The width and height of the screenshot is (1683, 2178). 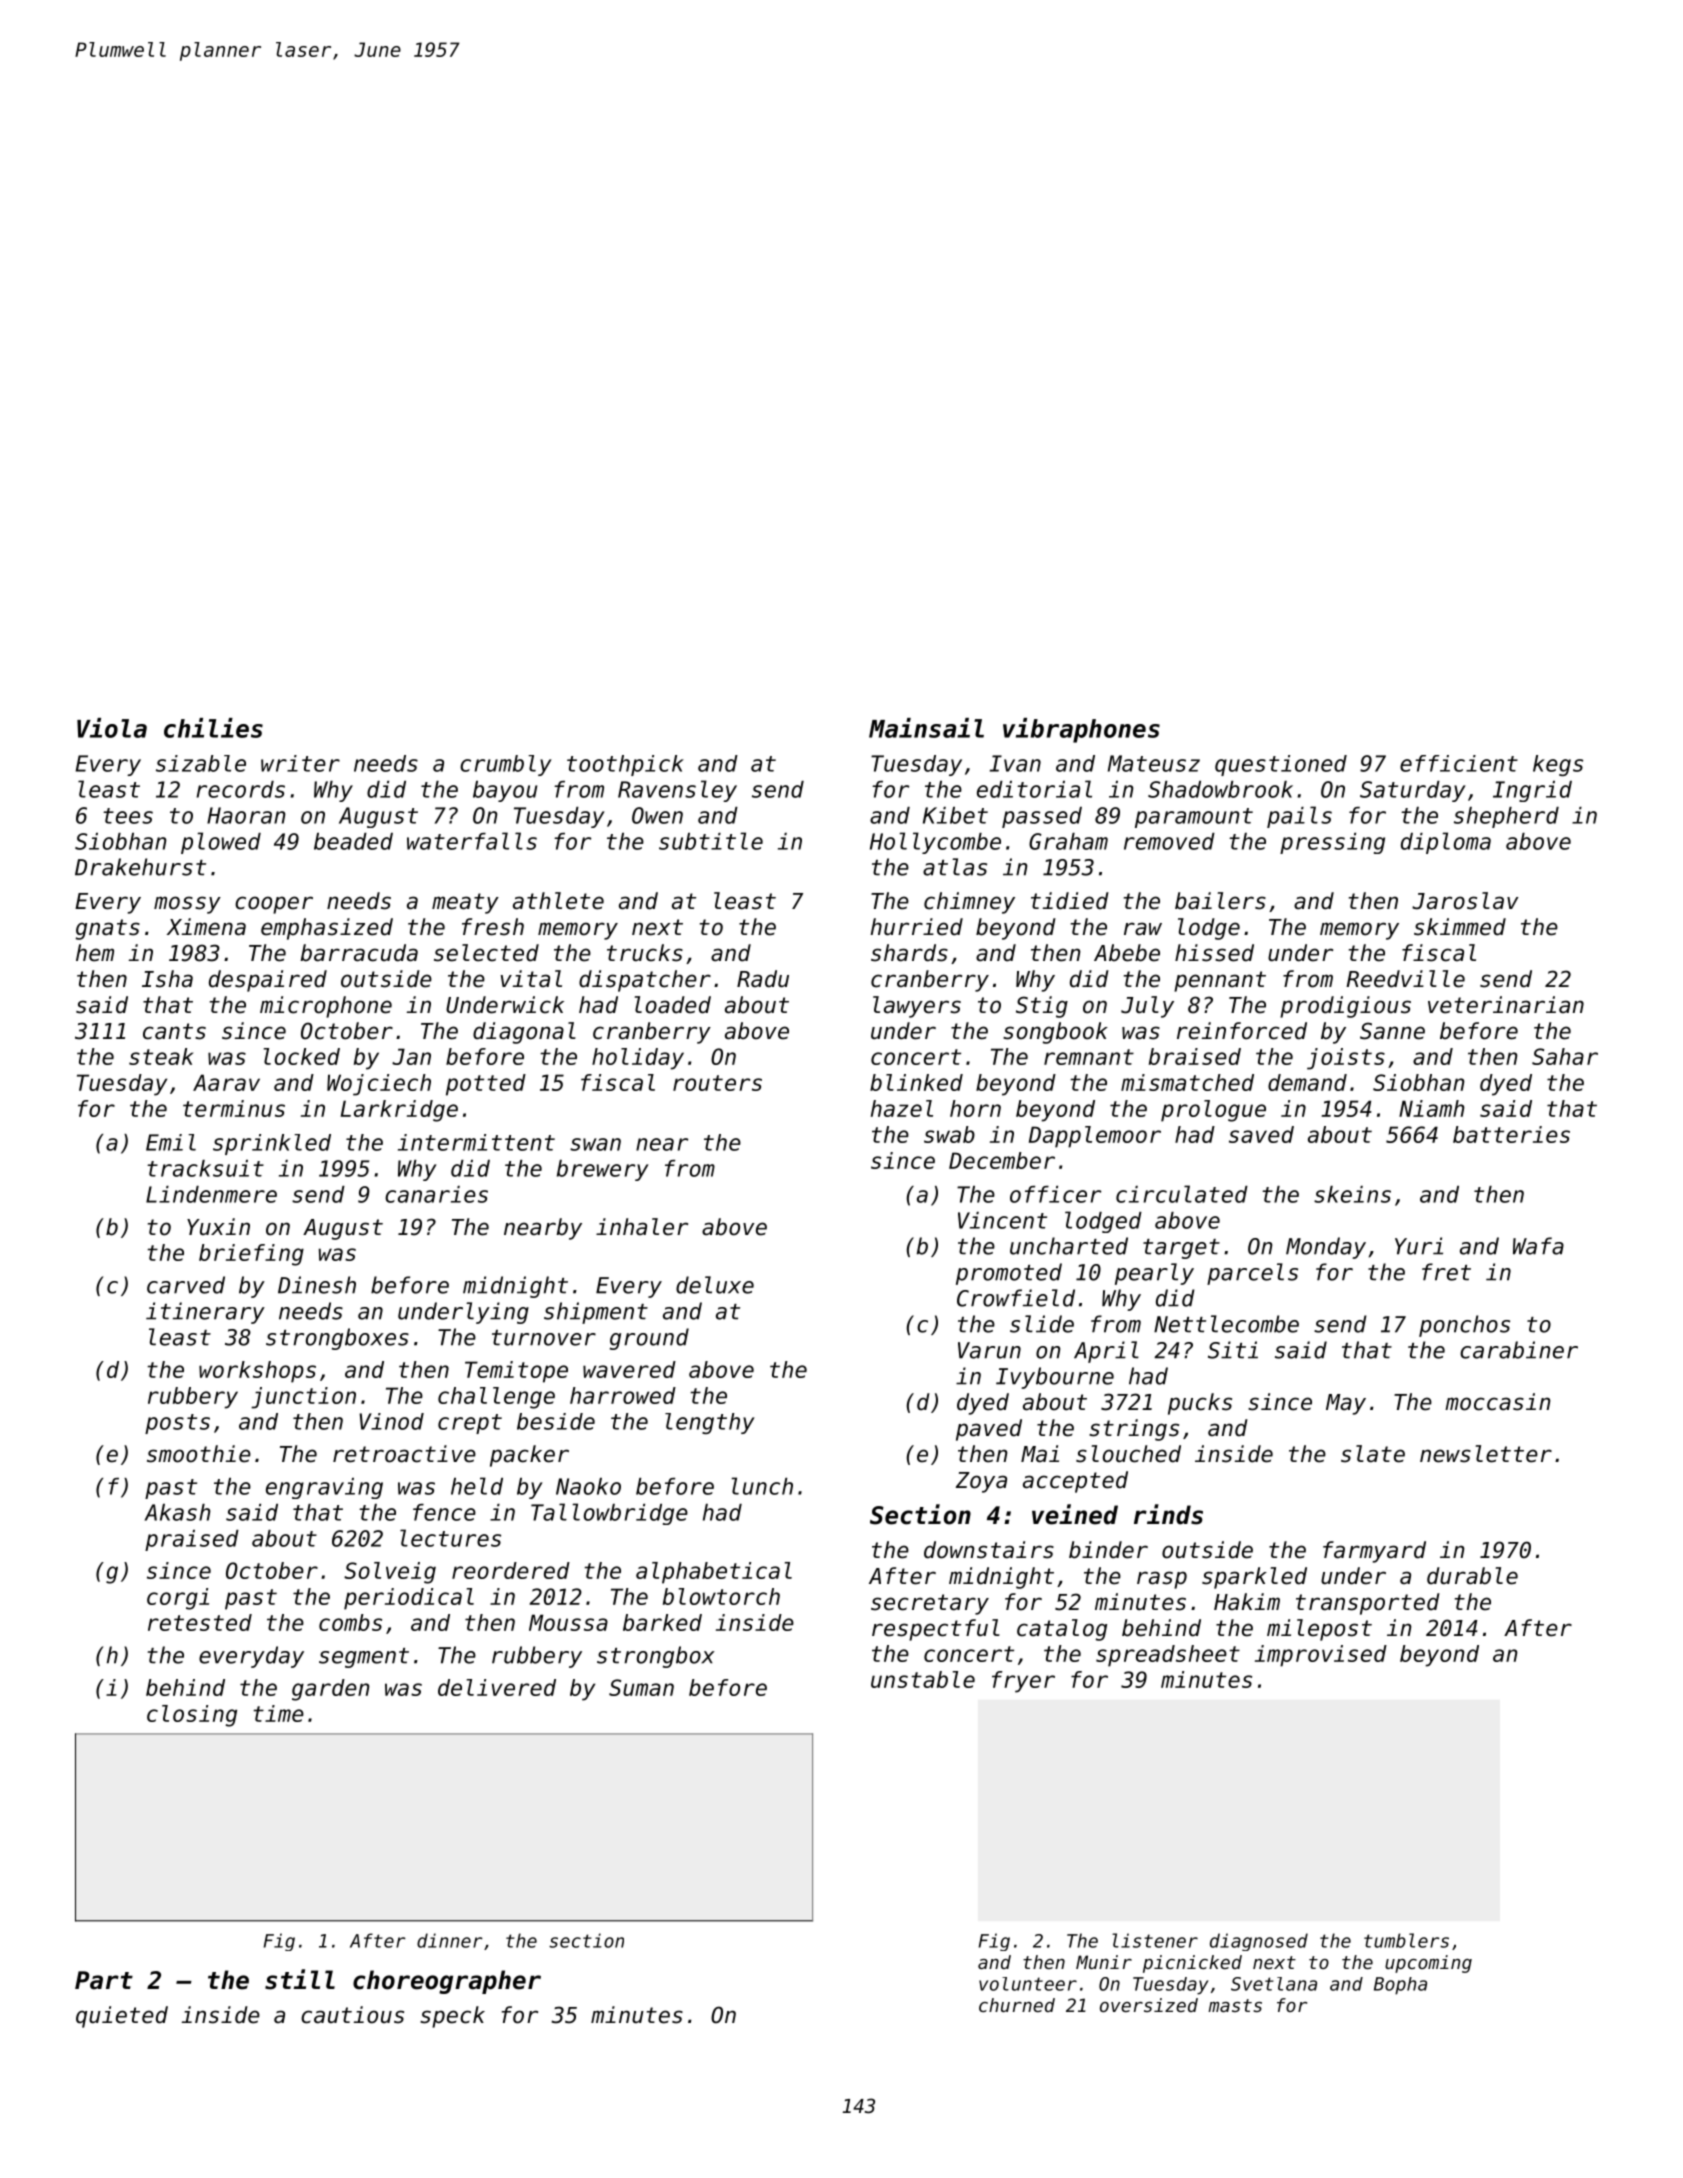 I want to click on posts, so click(x=177, y=1424).
